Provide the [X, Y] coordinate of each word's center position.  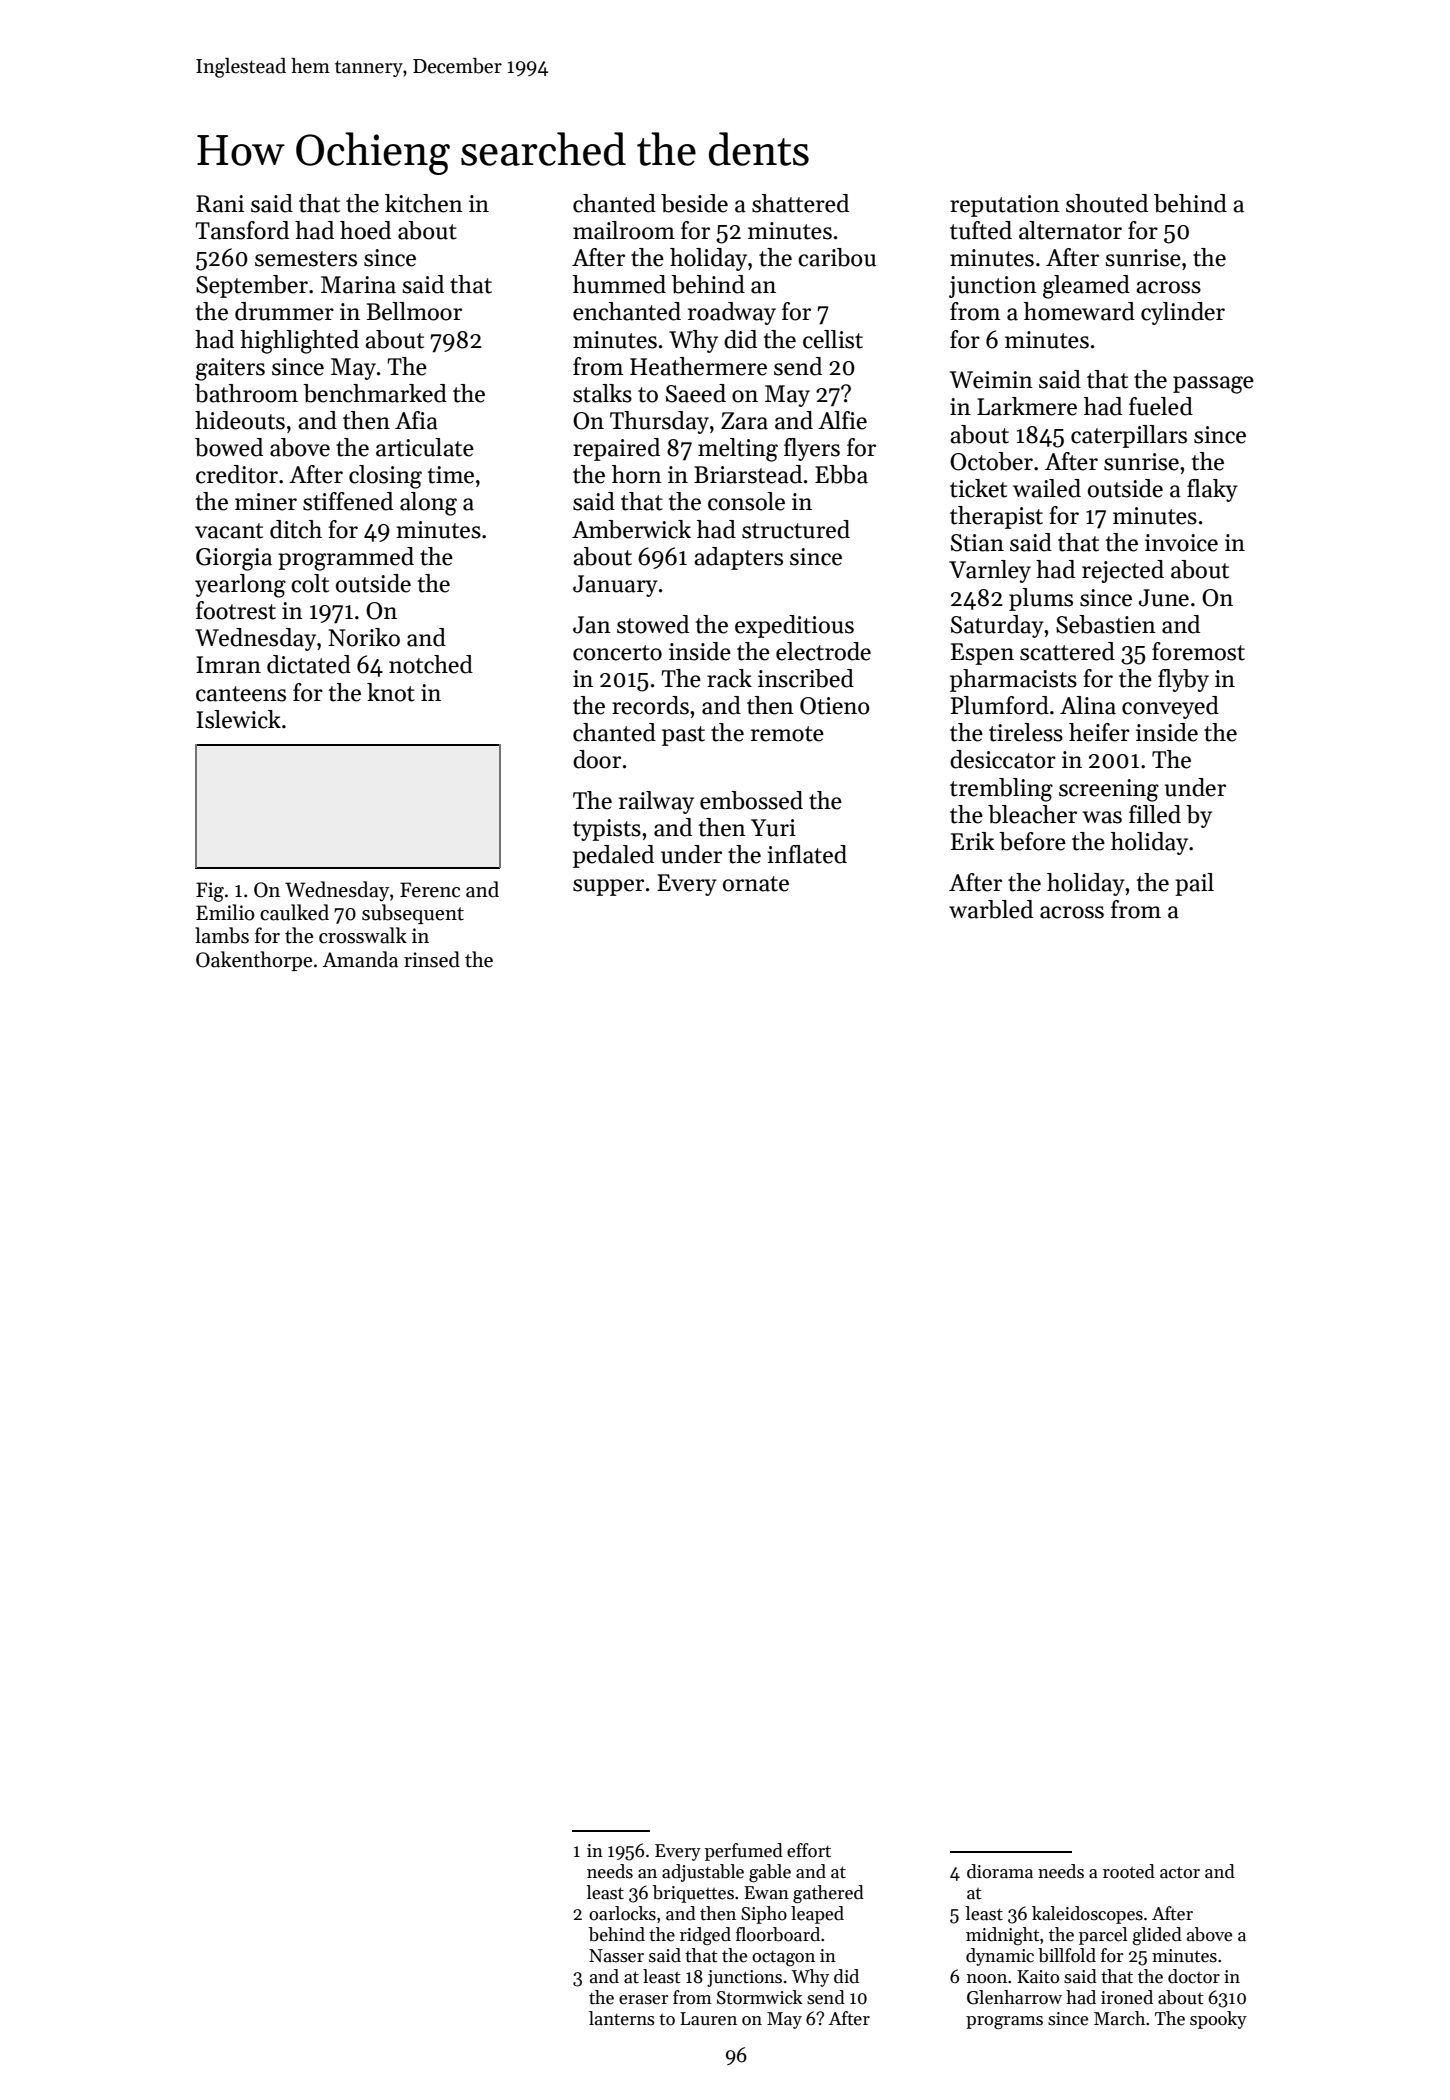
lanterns [622, 2018]
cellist [833, 339]
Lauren [708, 2019]
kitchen [424, 203]
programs [1004, 2023]
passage [1213, 385]
